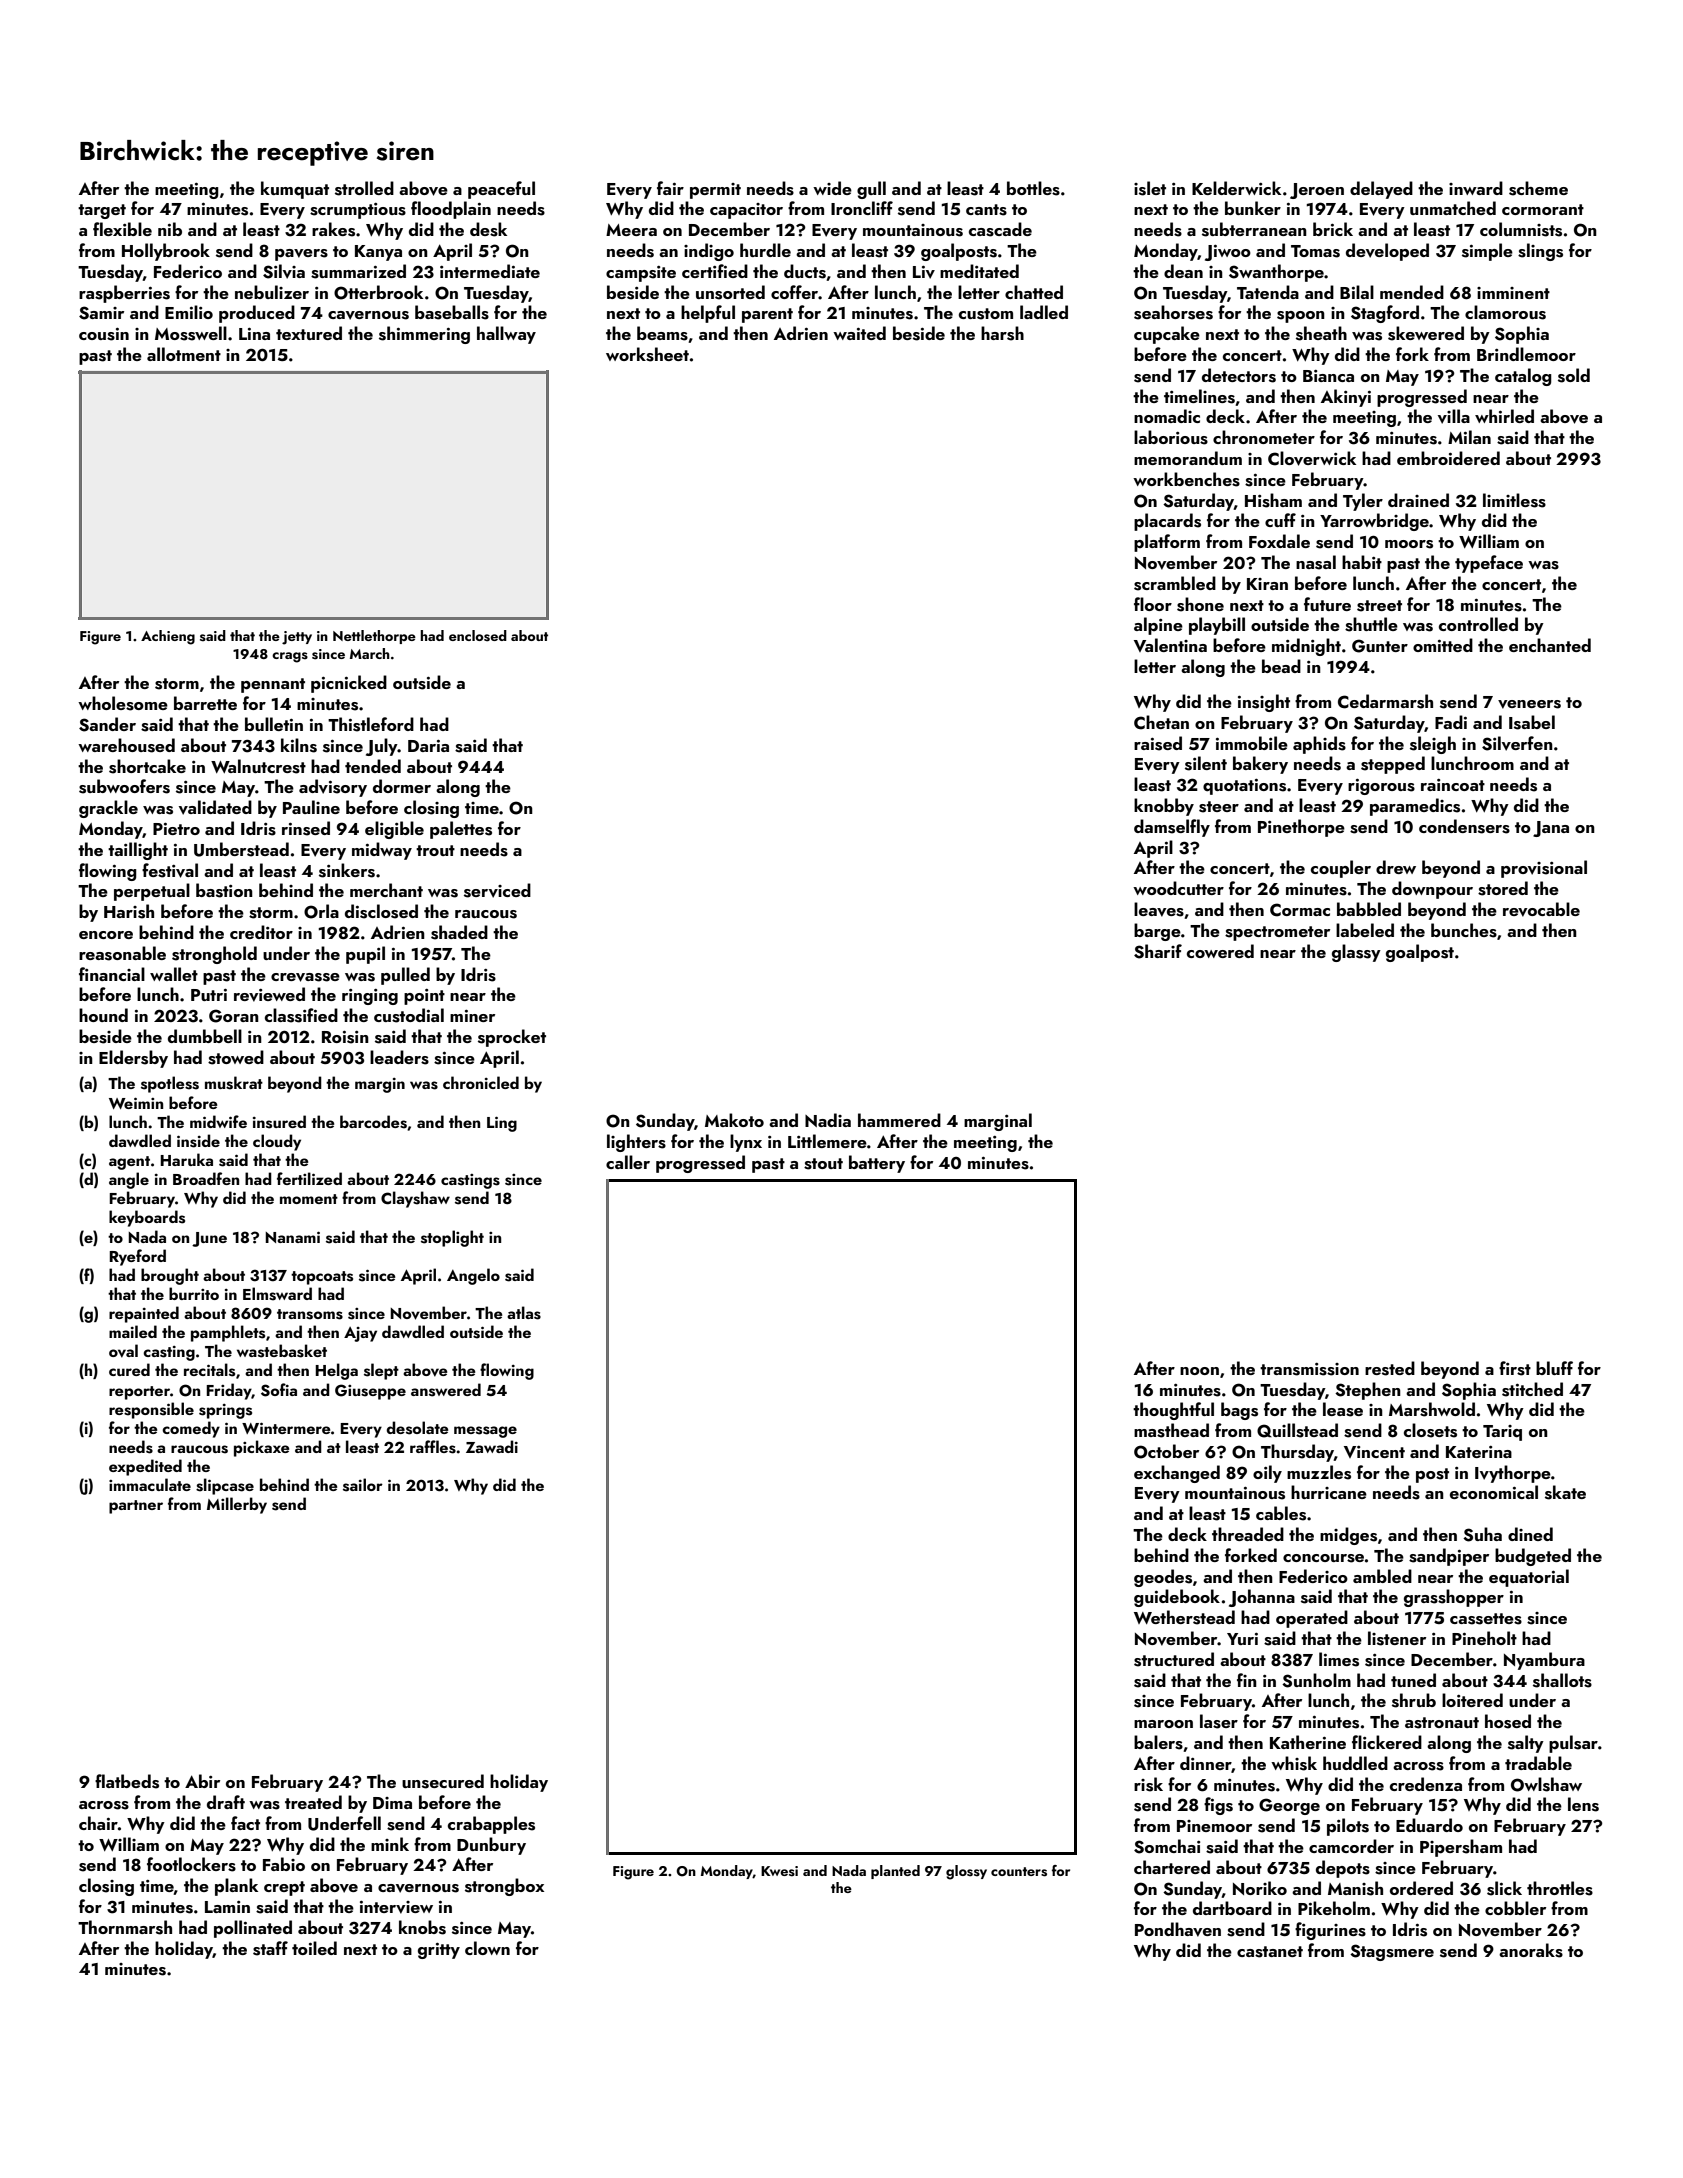  I want to click on shaded, so click(459, 932).
